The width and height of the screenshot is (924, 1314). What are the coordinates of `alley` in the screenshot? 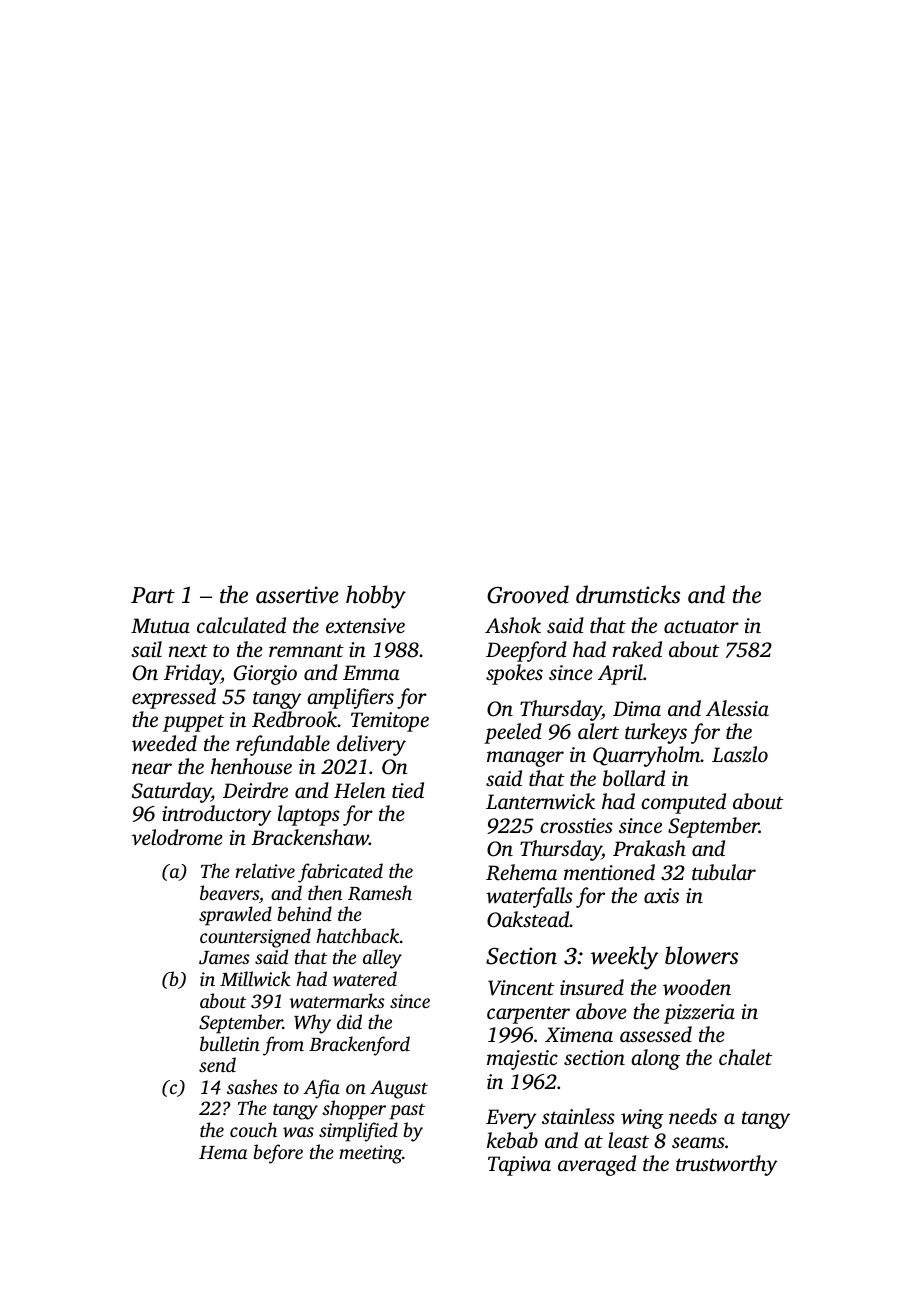 It's located at (382, 959).
